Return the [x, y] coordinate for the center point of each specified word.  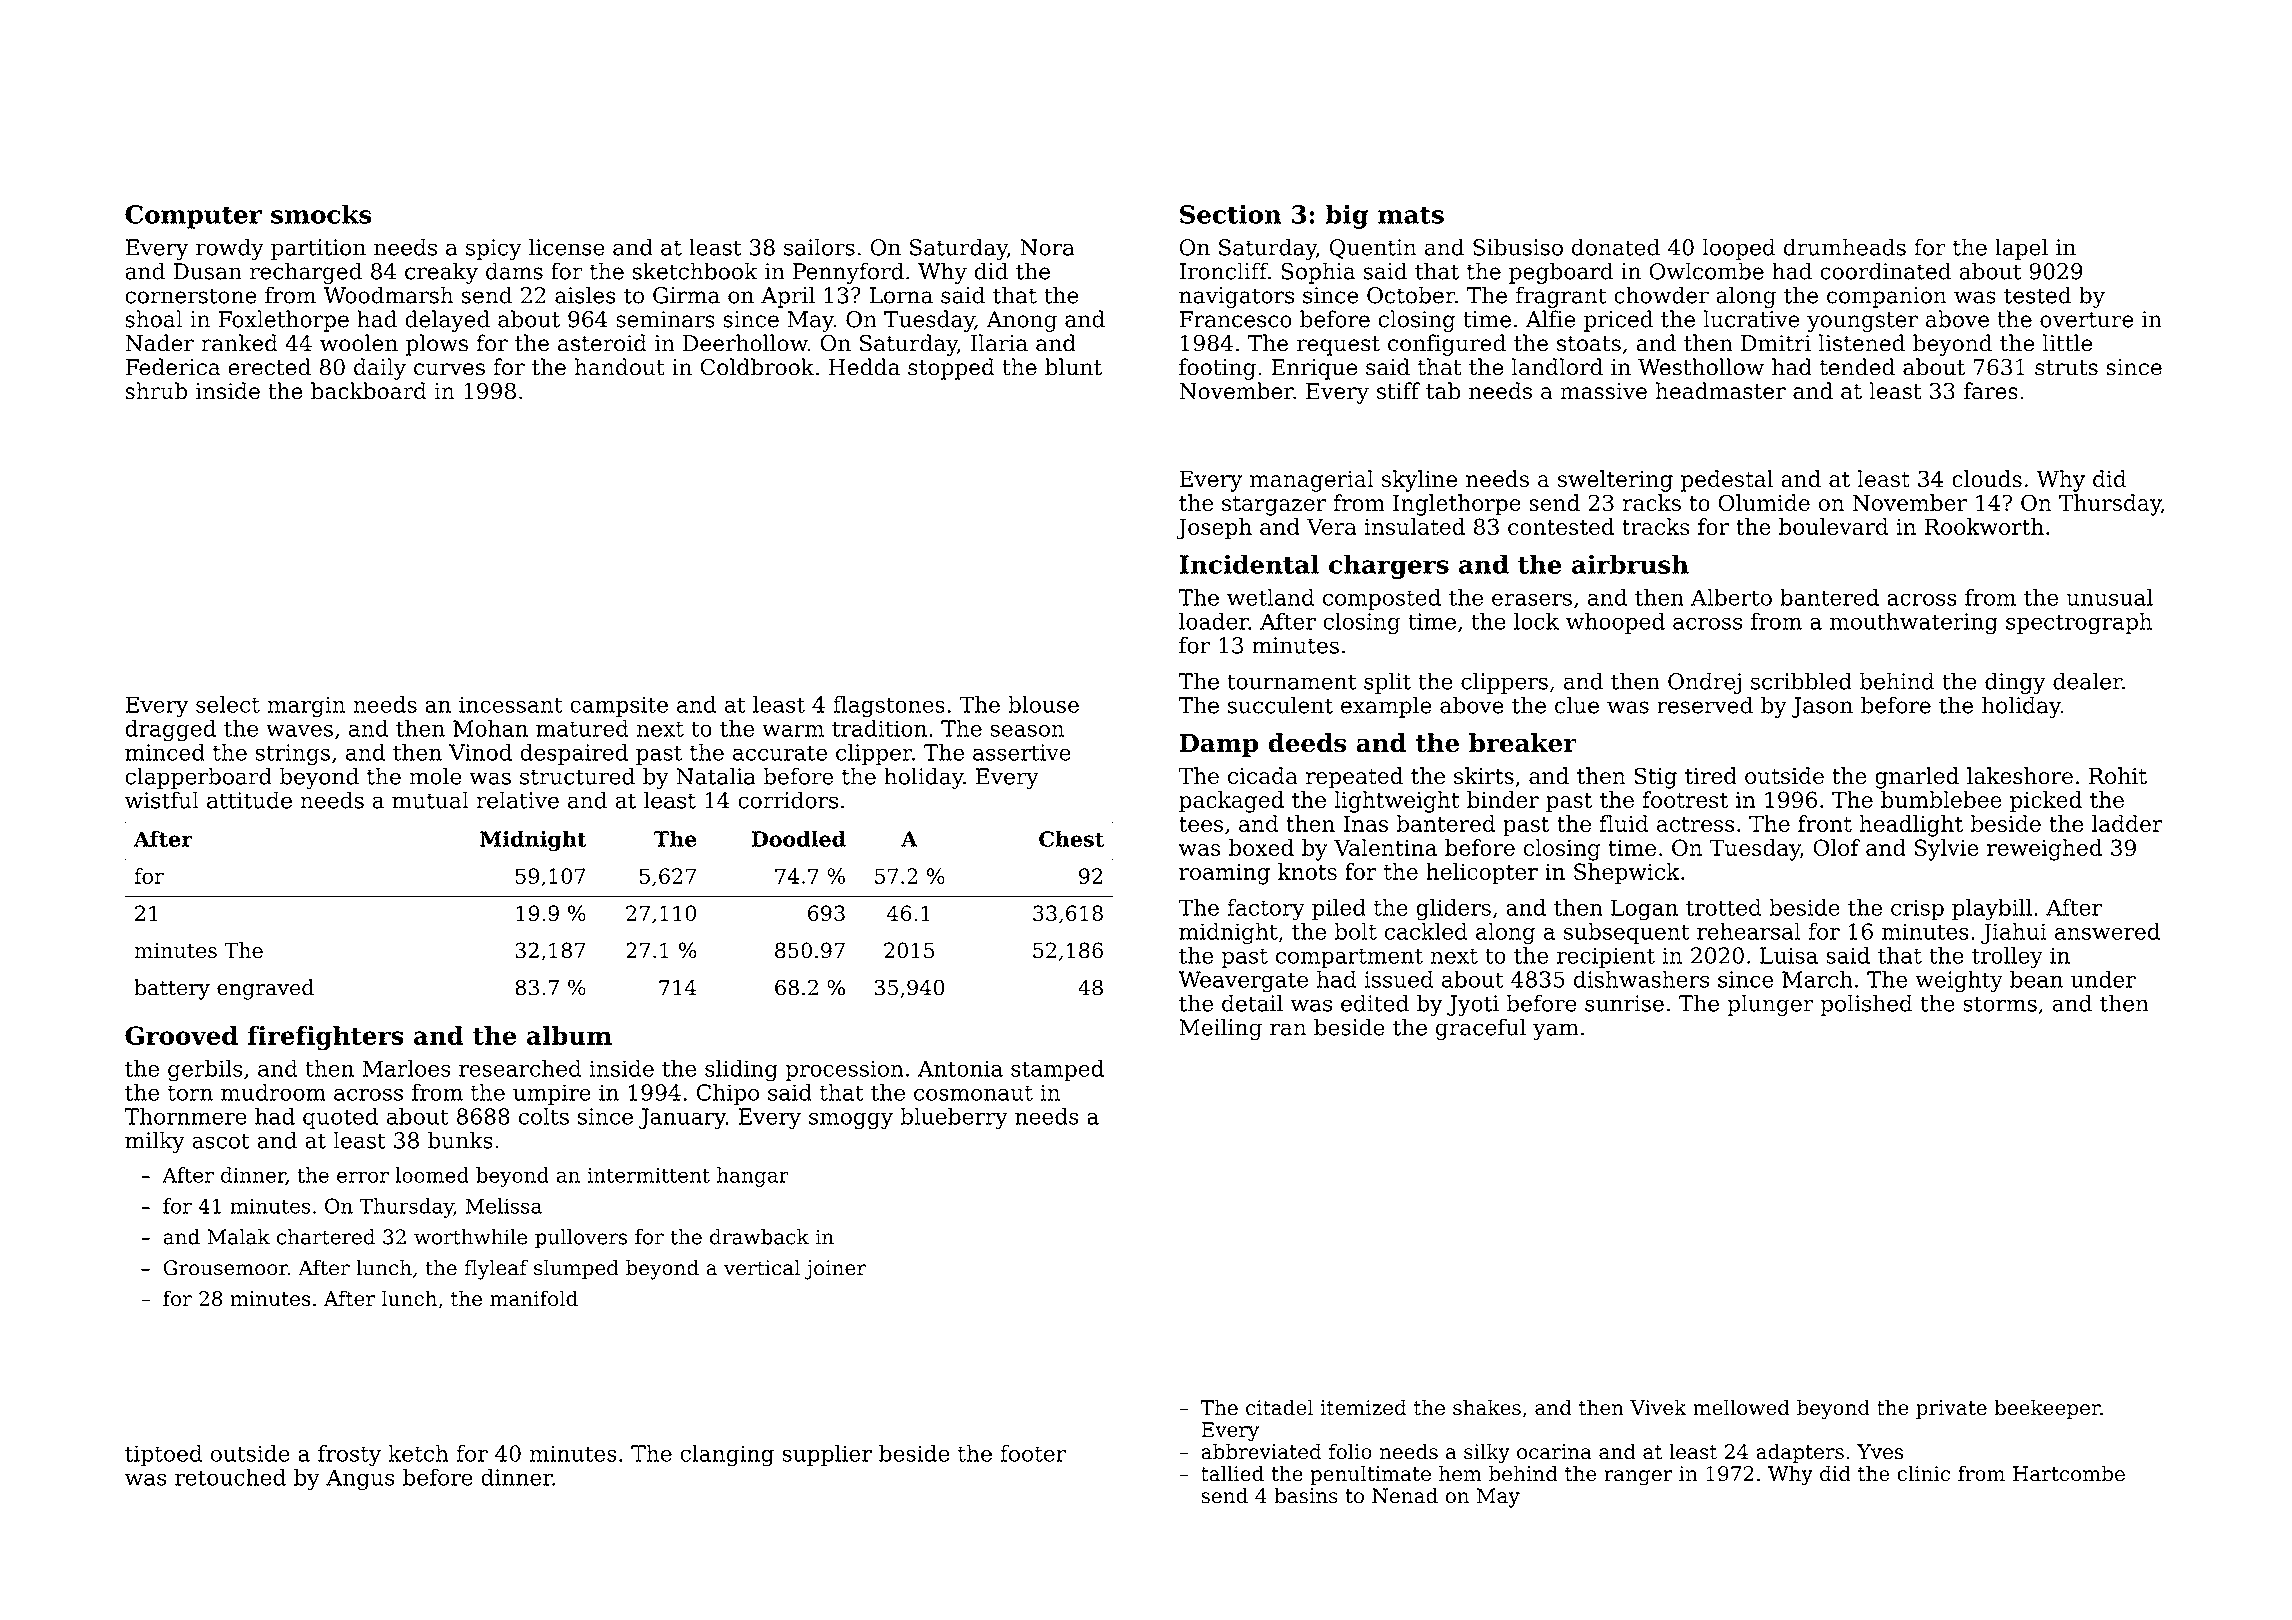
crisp [1917, 909]
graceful [1481, 1029]
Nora [1047, 247]
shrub [156, 391]
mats [1411, 215]
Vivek [1658, 1407]
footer [1033, 1453]
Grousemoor [225, 1268]
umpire [552, 1094]
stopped [951, 369]
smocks [321, 214]
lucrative [1751, 319]
